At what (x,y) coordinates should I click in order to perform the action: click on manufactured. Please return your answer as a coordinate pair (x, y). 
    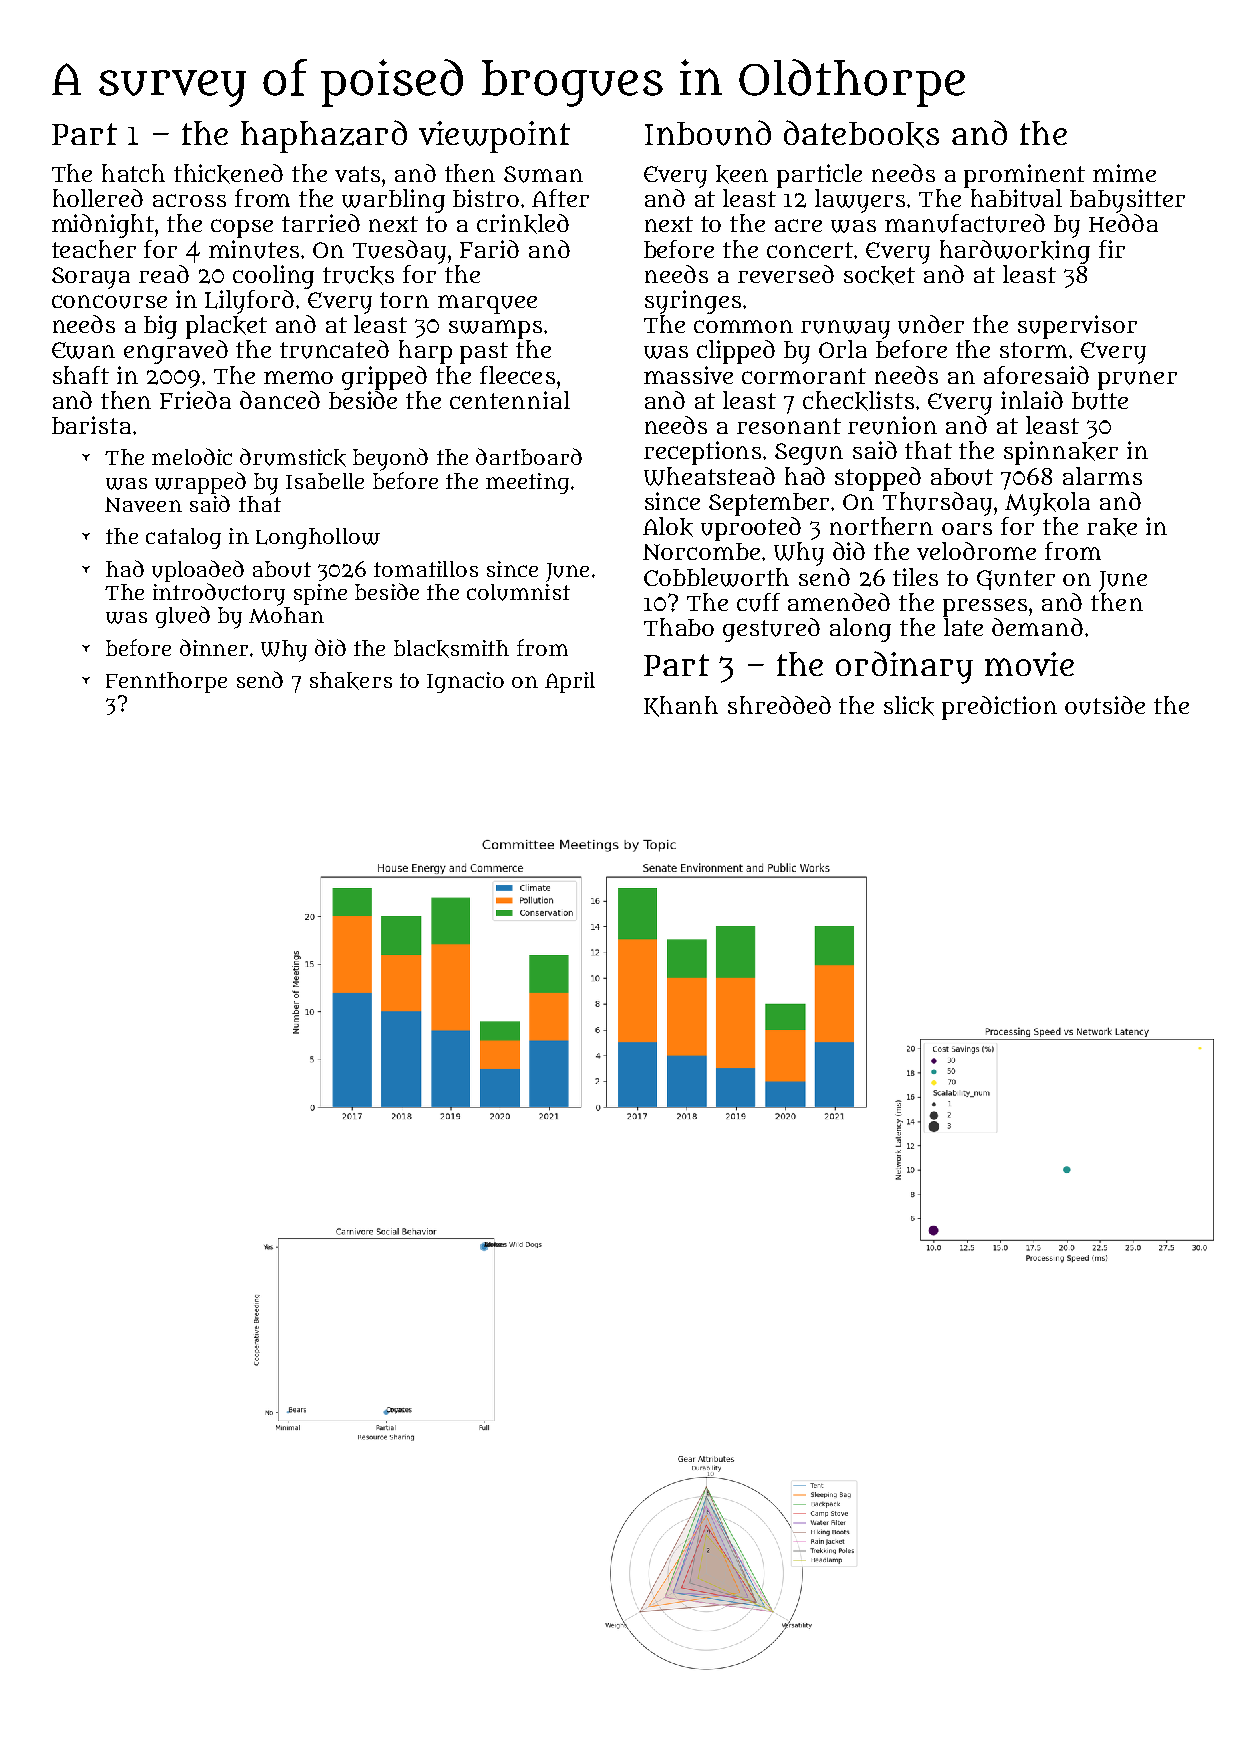
    Looking at the image, I should click on (965, 223).
